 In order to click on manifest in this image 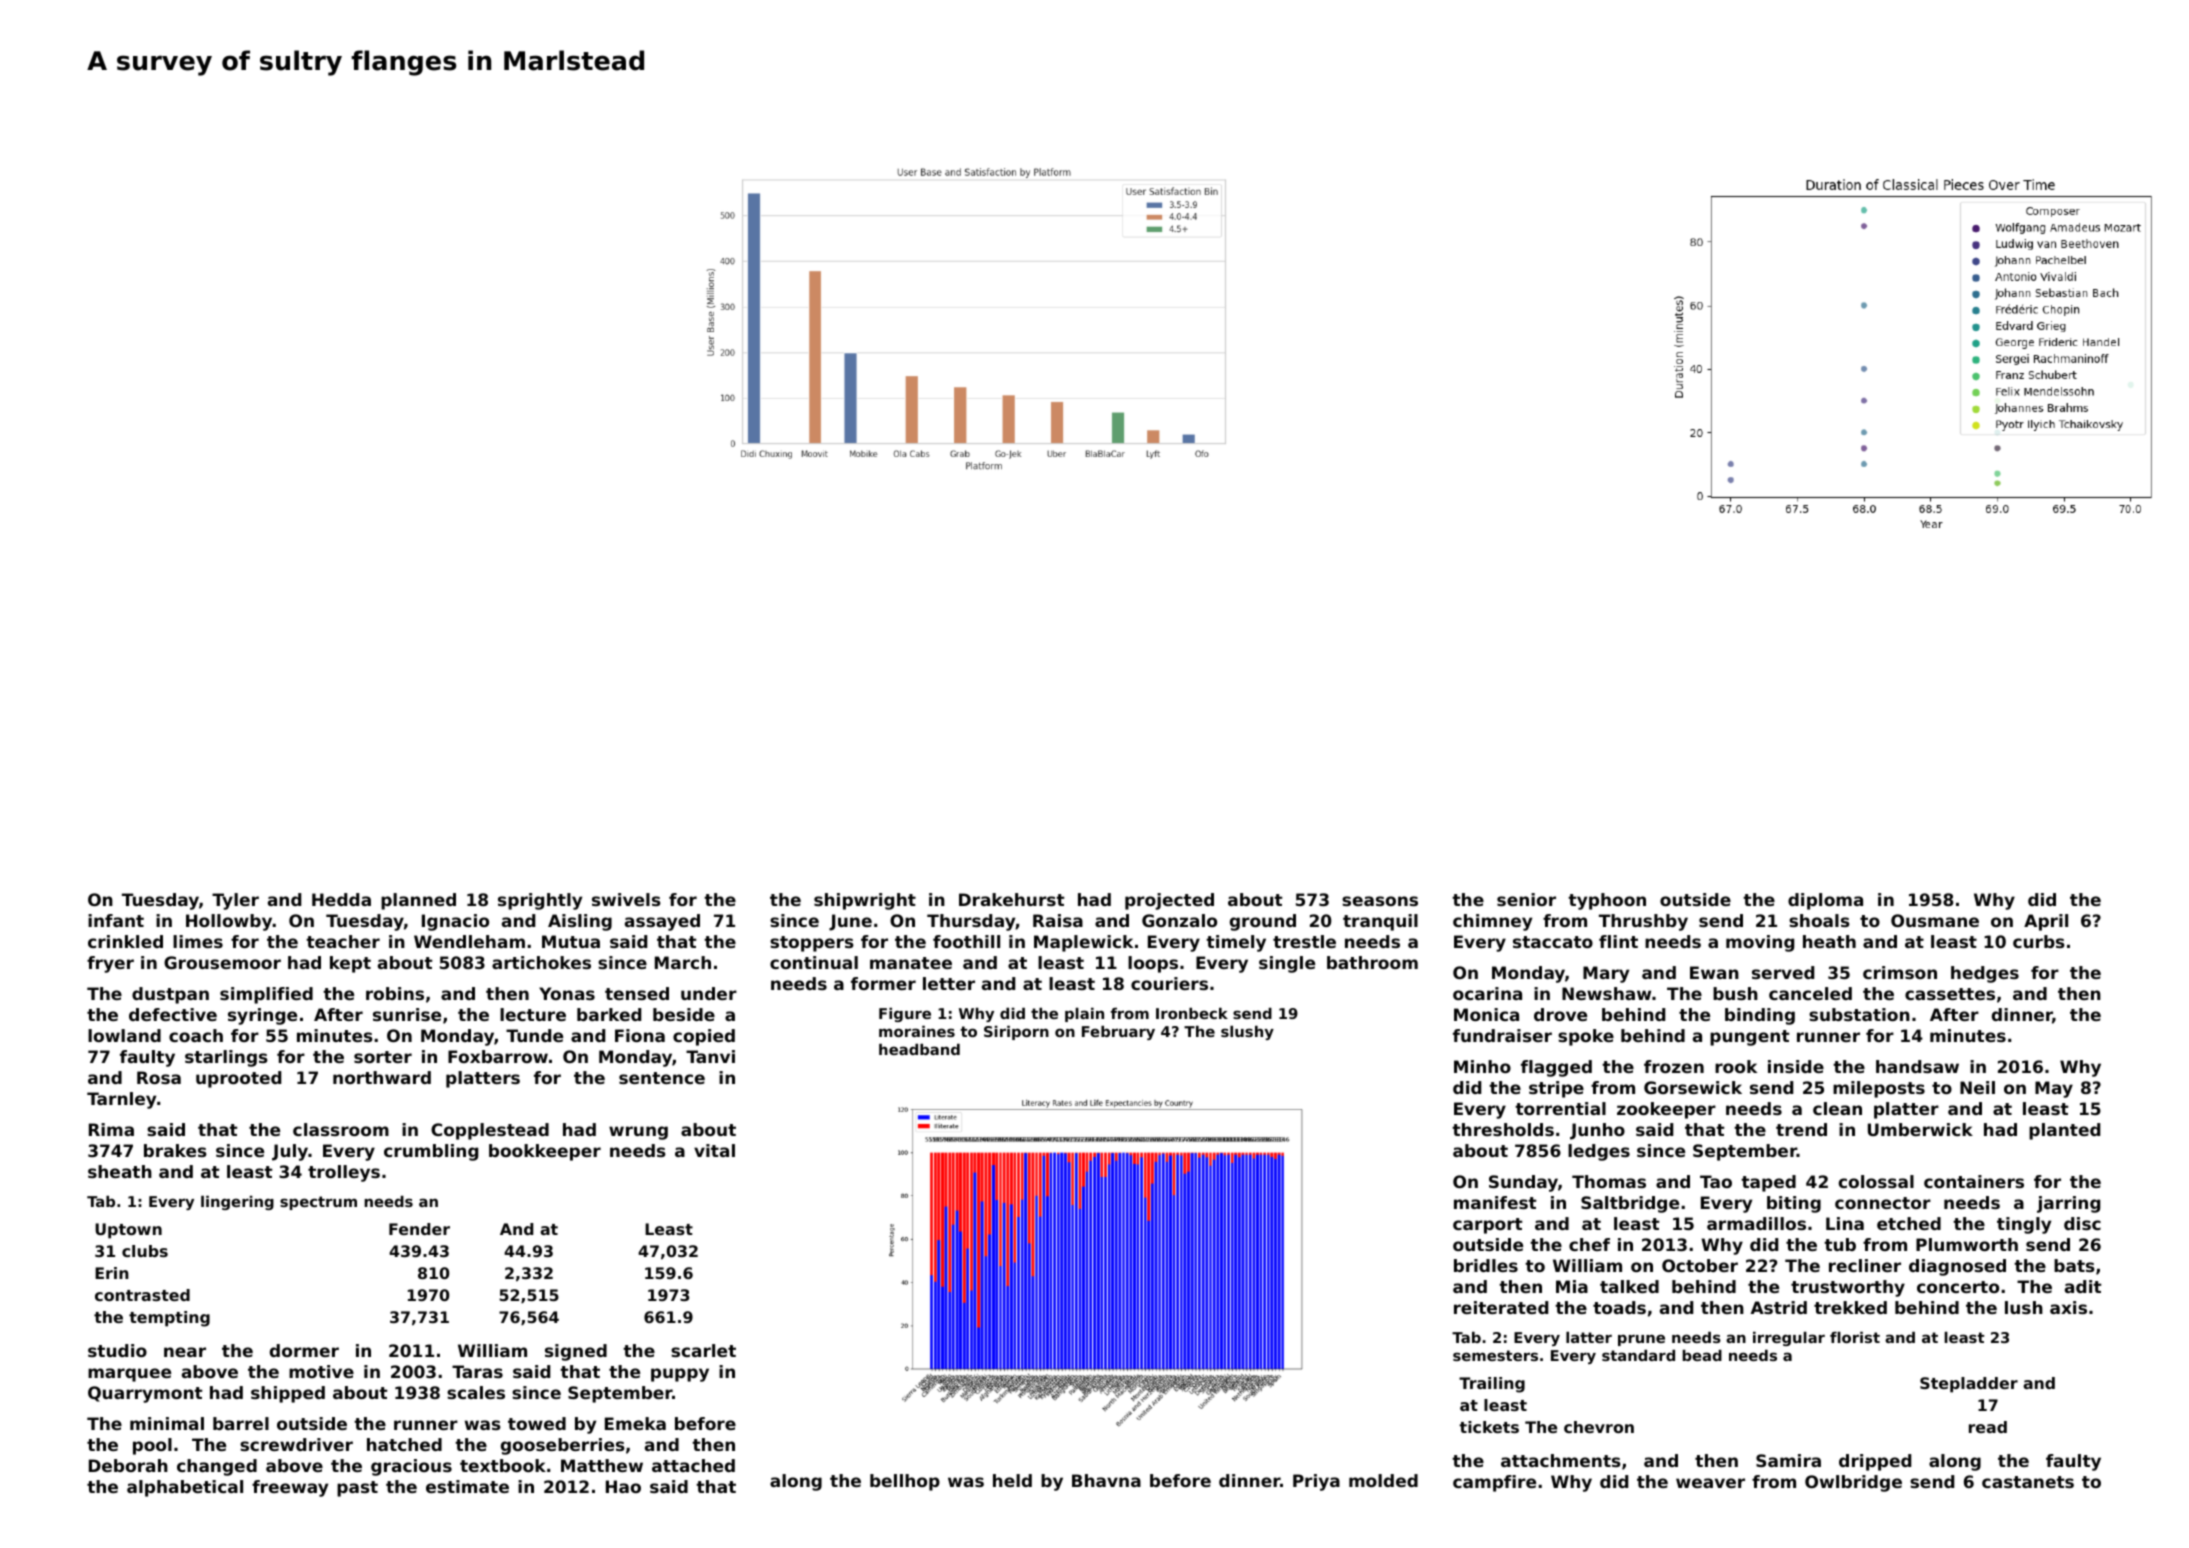, I will do `click(1495, 1202)`.
